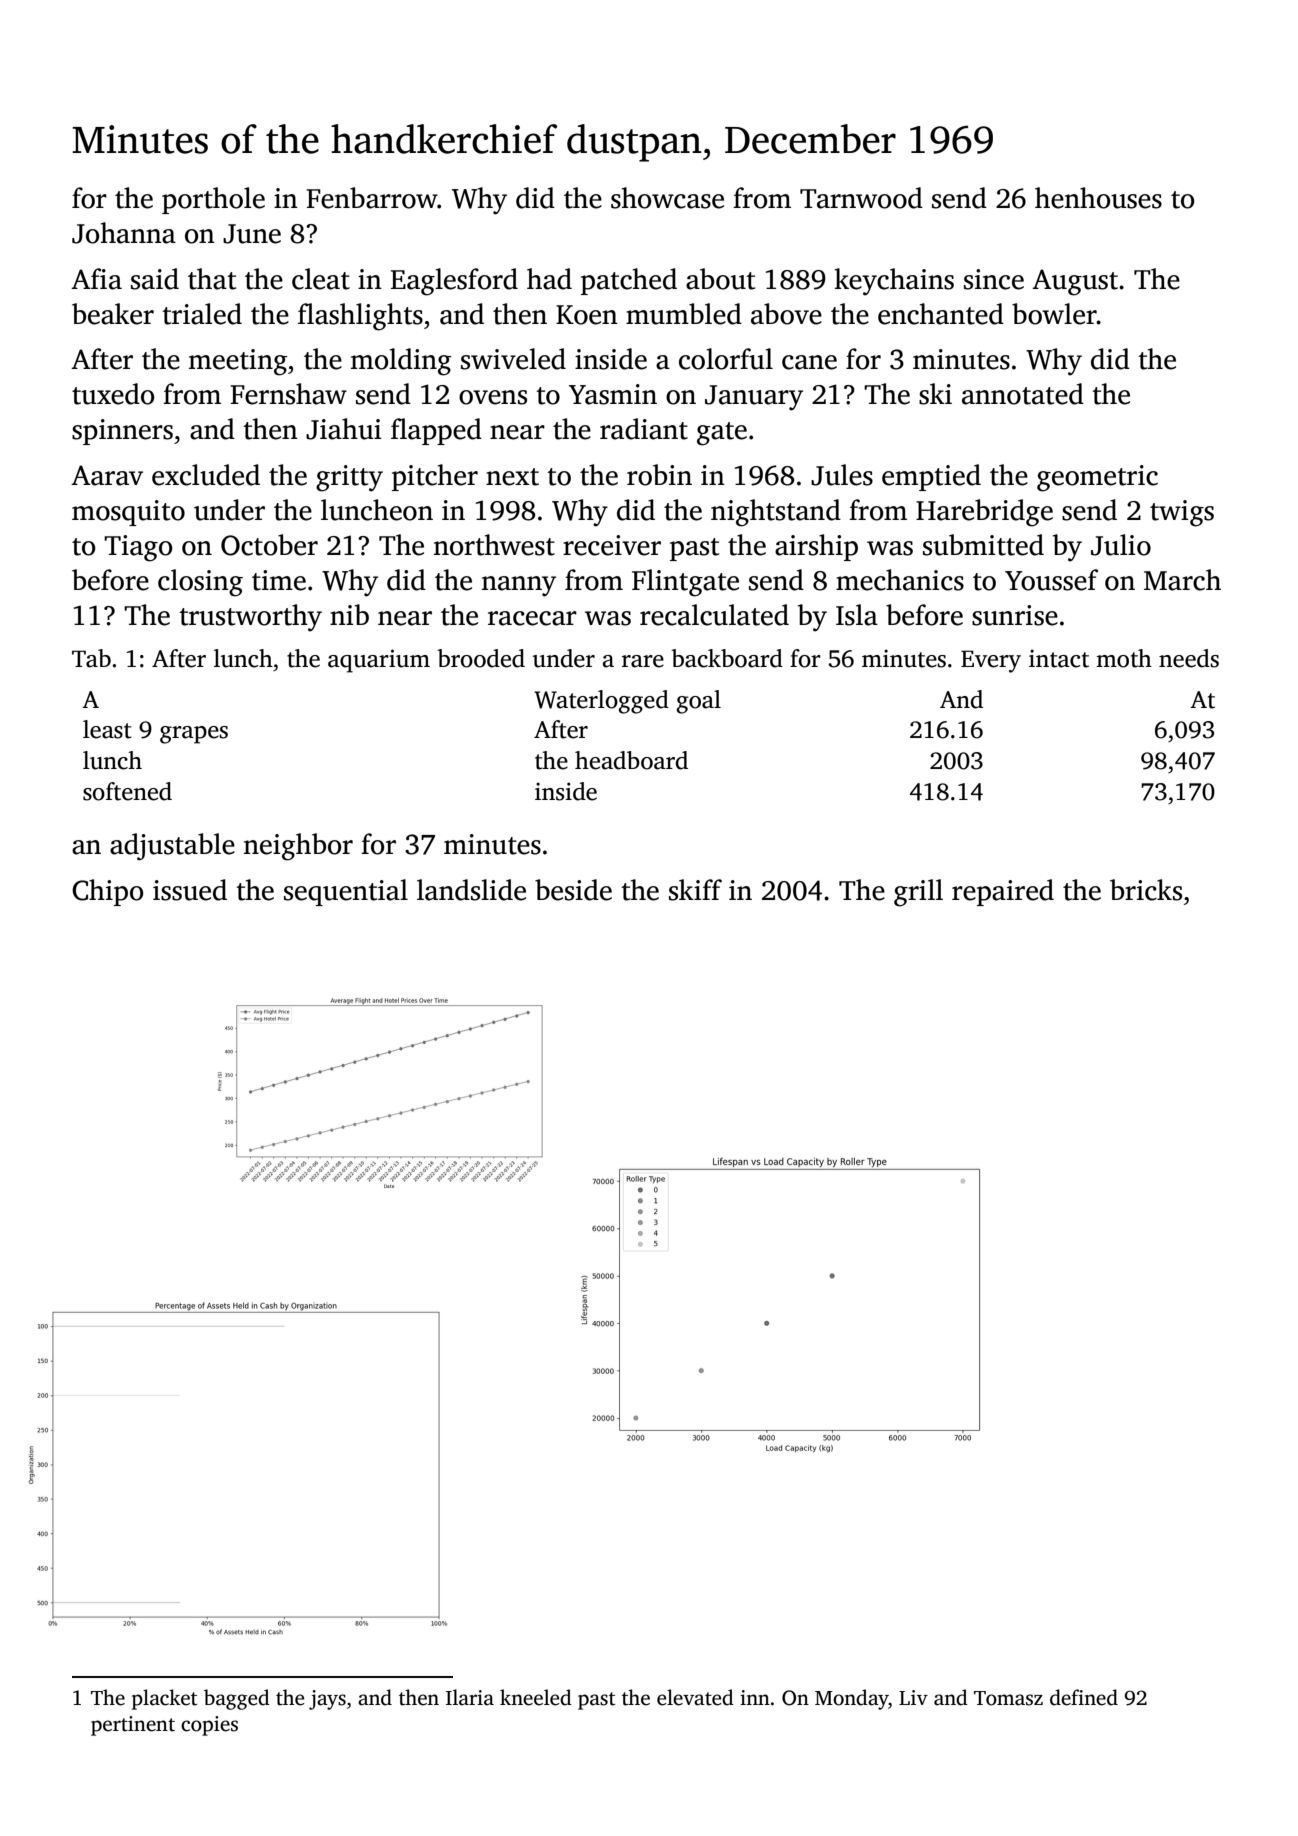 The image size is (1298, 1836). I want to click on kneeled, so click(536, 1697).
